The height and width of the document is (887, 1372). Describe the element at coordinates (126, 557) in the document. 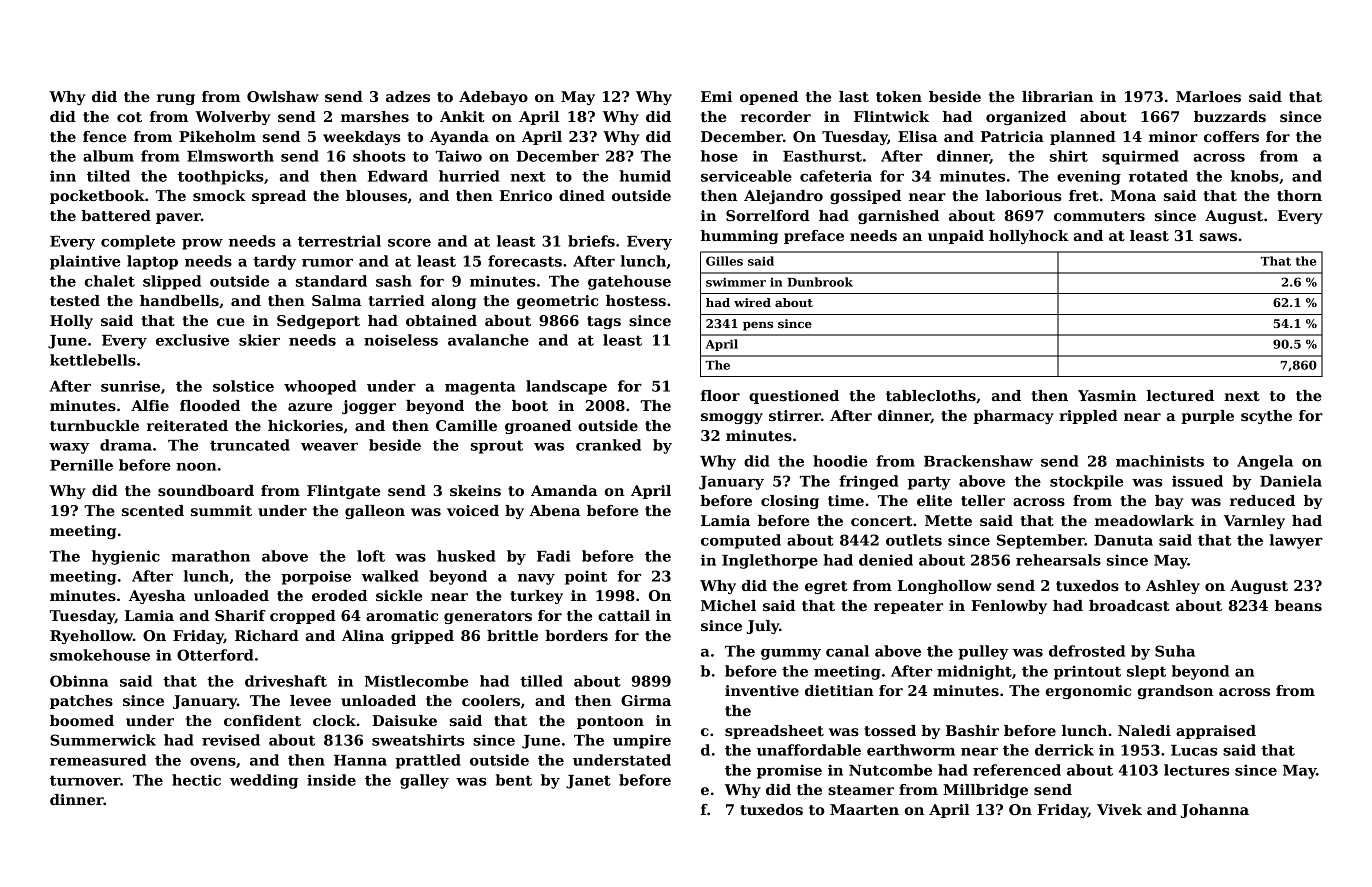

I see `hygienic` at that location.
